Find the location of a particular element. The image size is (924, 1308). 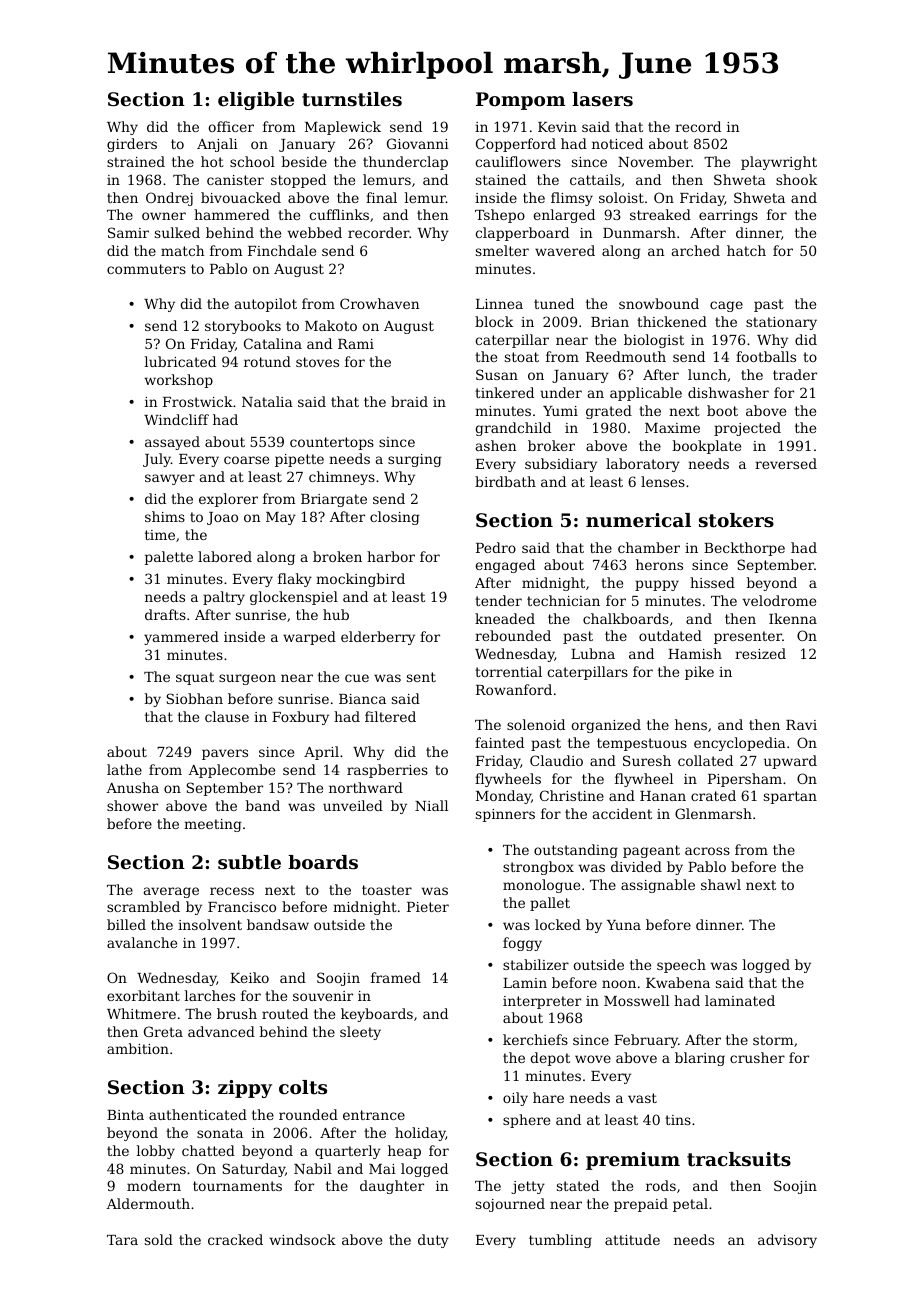

across is located at coordinates (707, 851).
